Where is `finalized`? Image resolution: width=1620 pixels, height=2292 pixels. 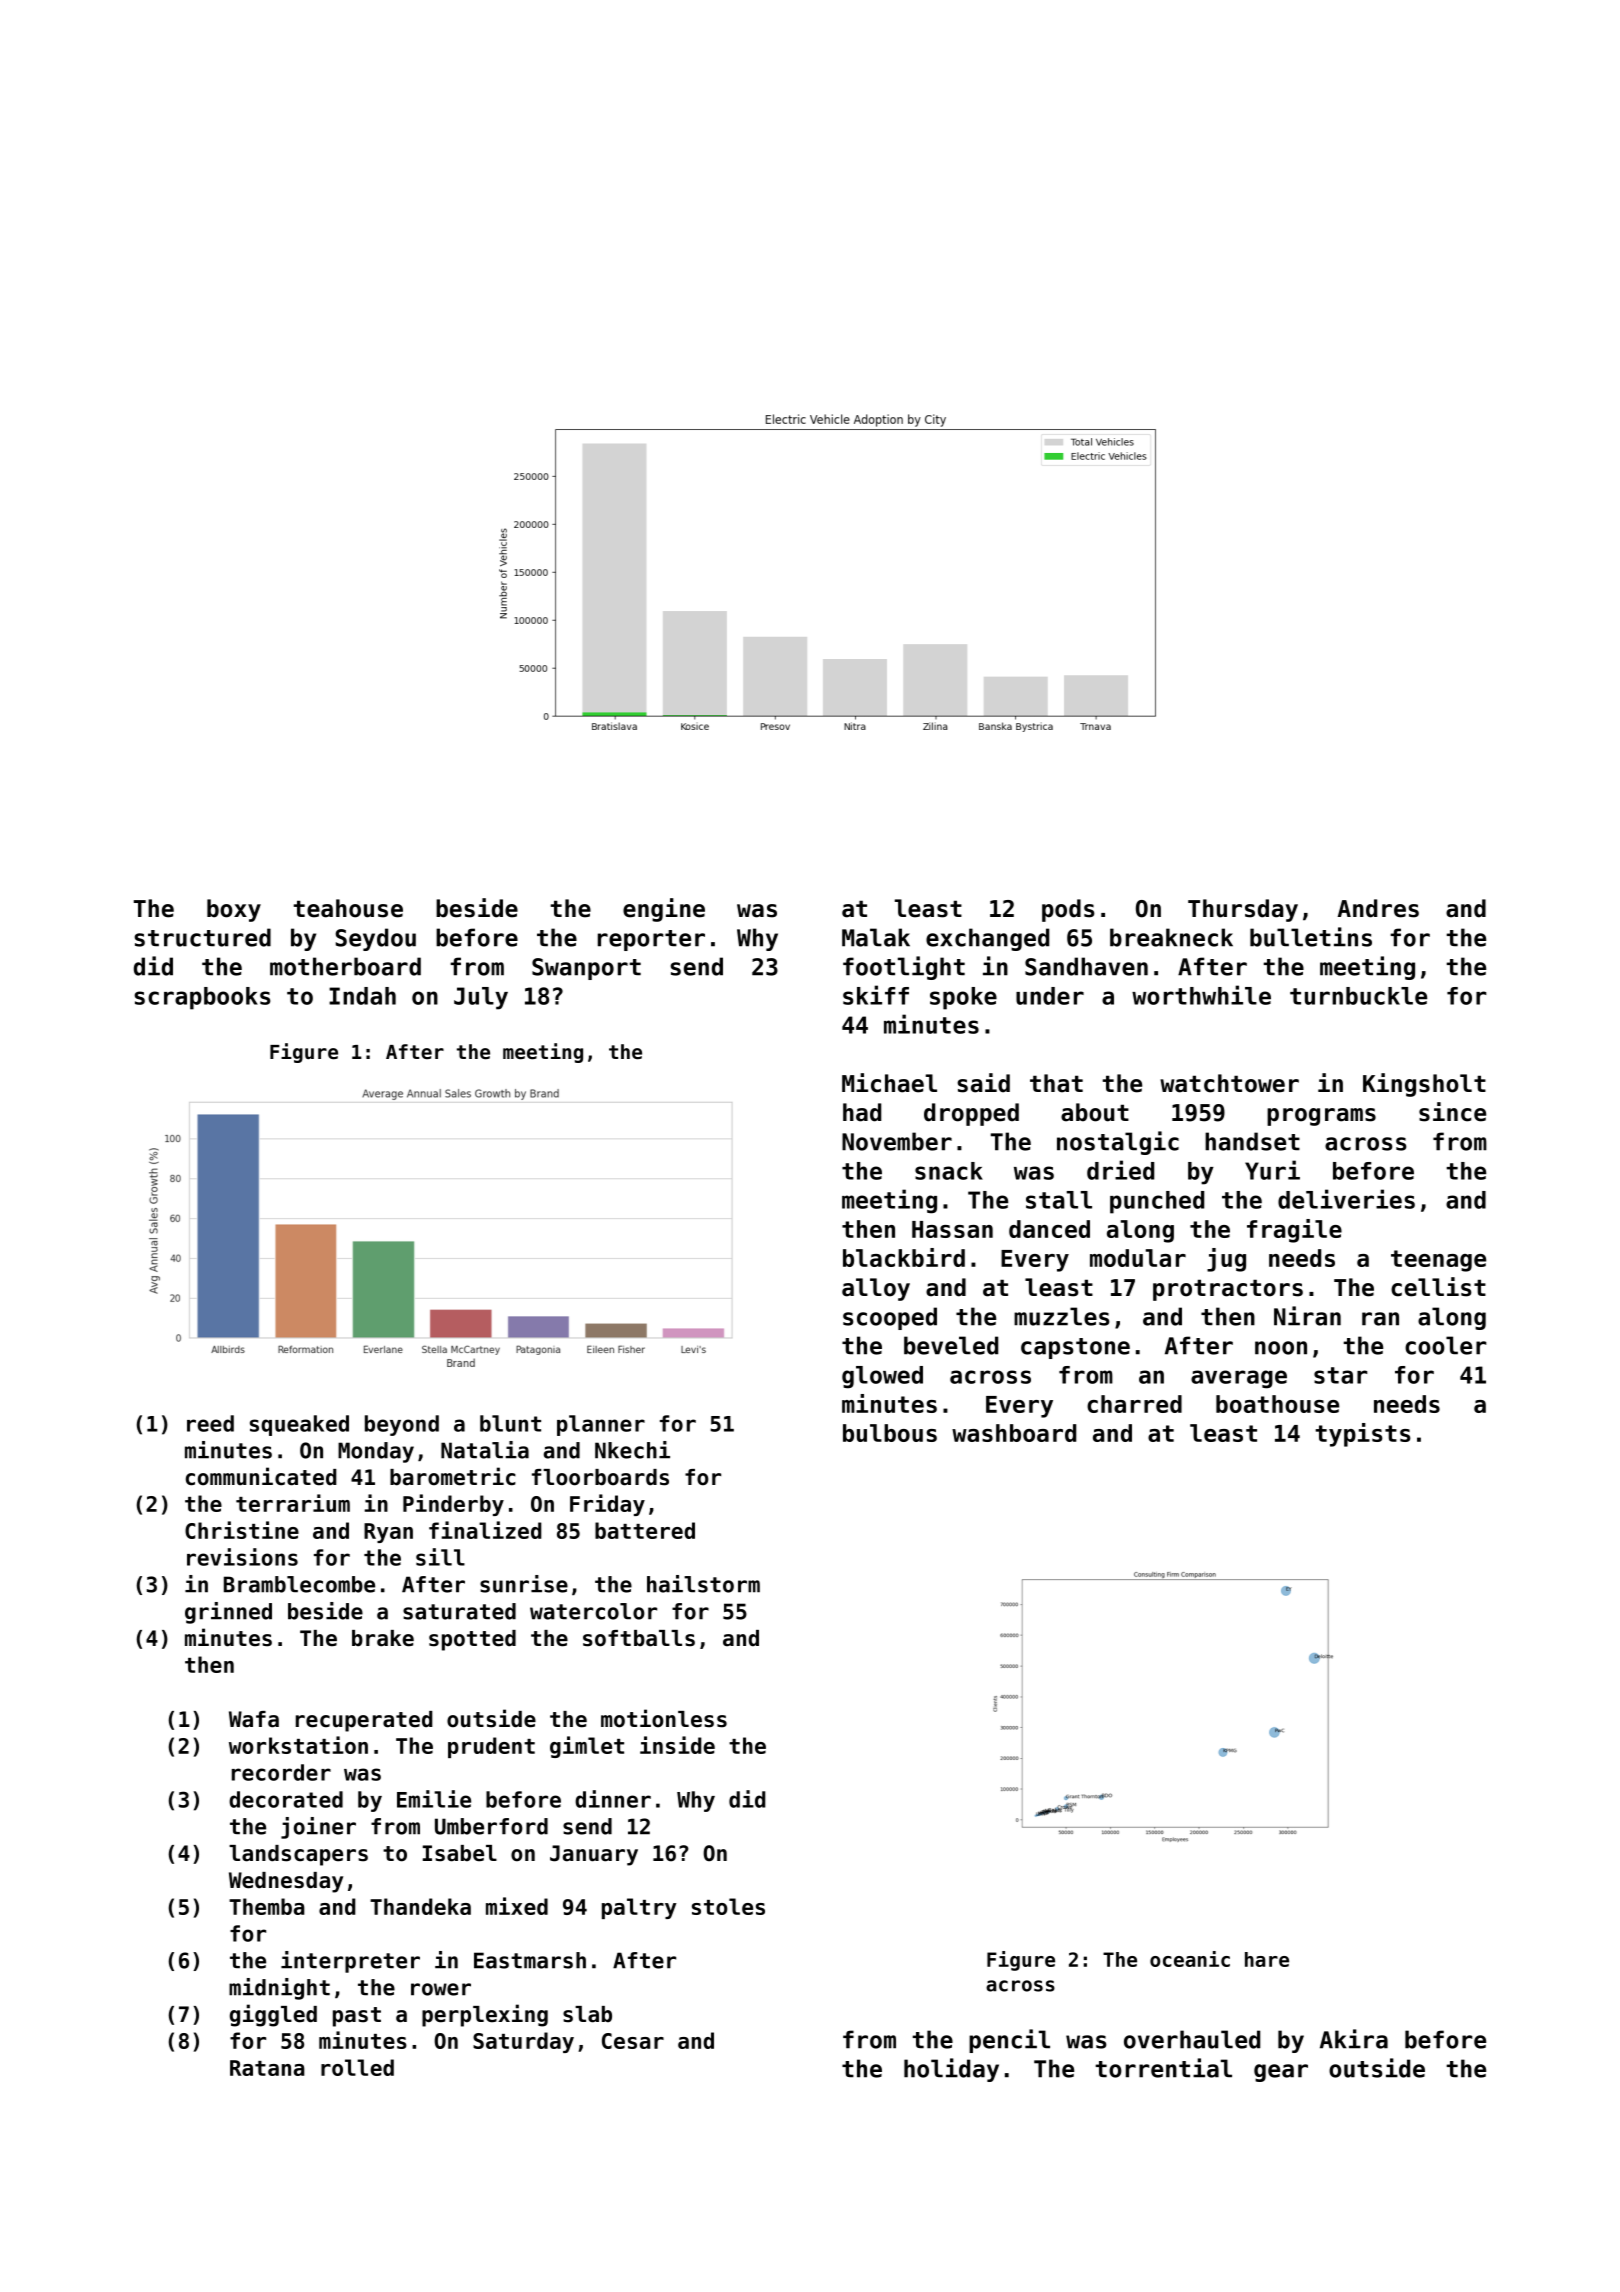
finalized is located at coordinates (485, 1530).
